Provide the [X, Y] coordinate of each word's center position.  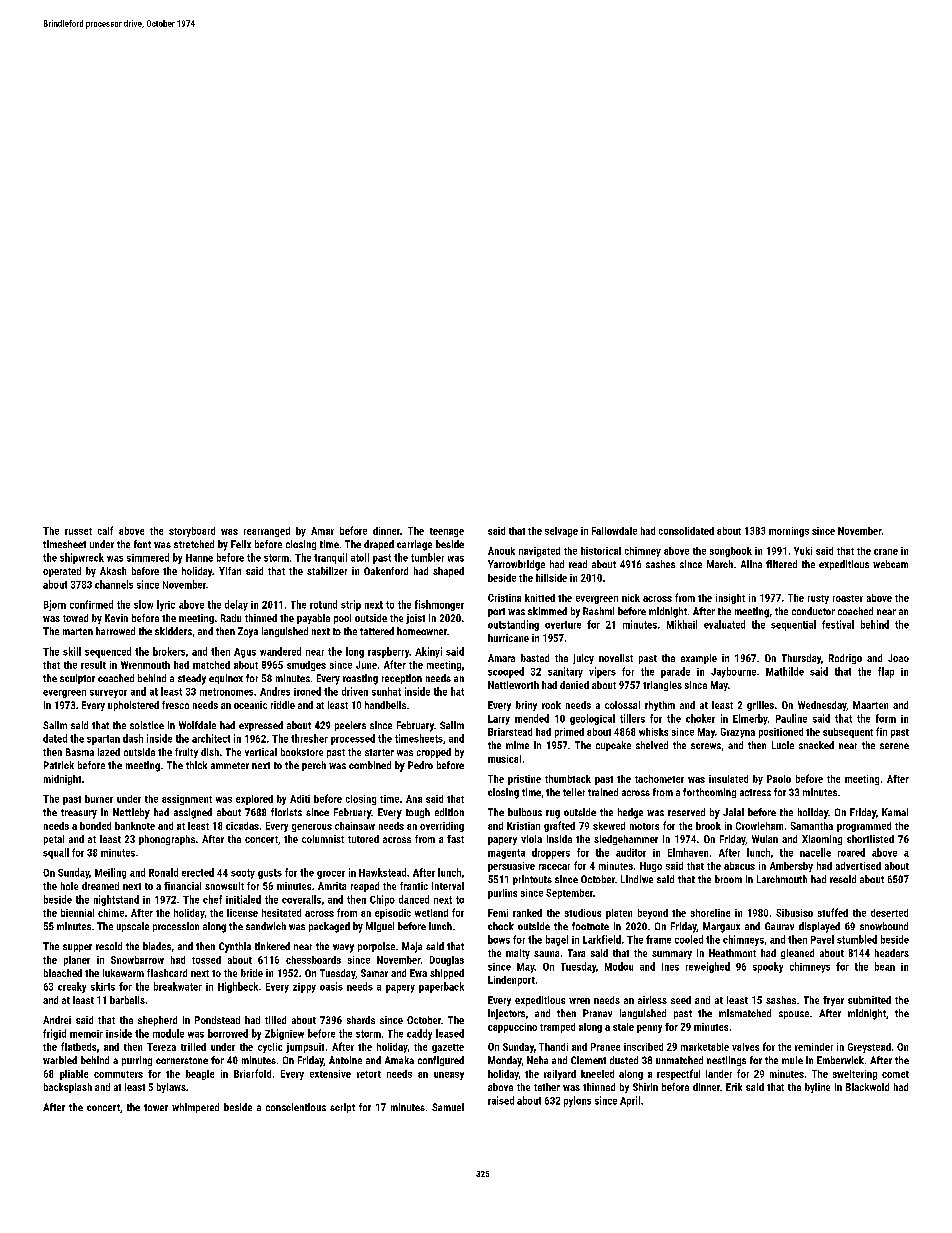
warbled [60, 1060]
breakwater [178, 986]
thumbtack [568, 779]
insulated [728, 779]
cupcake [613, 746]
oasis [331, 986]
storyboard [192, 532]
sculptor [77, 679]
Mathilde [785, 671]
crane [886, 552]
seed [681, 1000]
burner [99, 799]
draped [379, 545]
